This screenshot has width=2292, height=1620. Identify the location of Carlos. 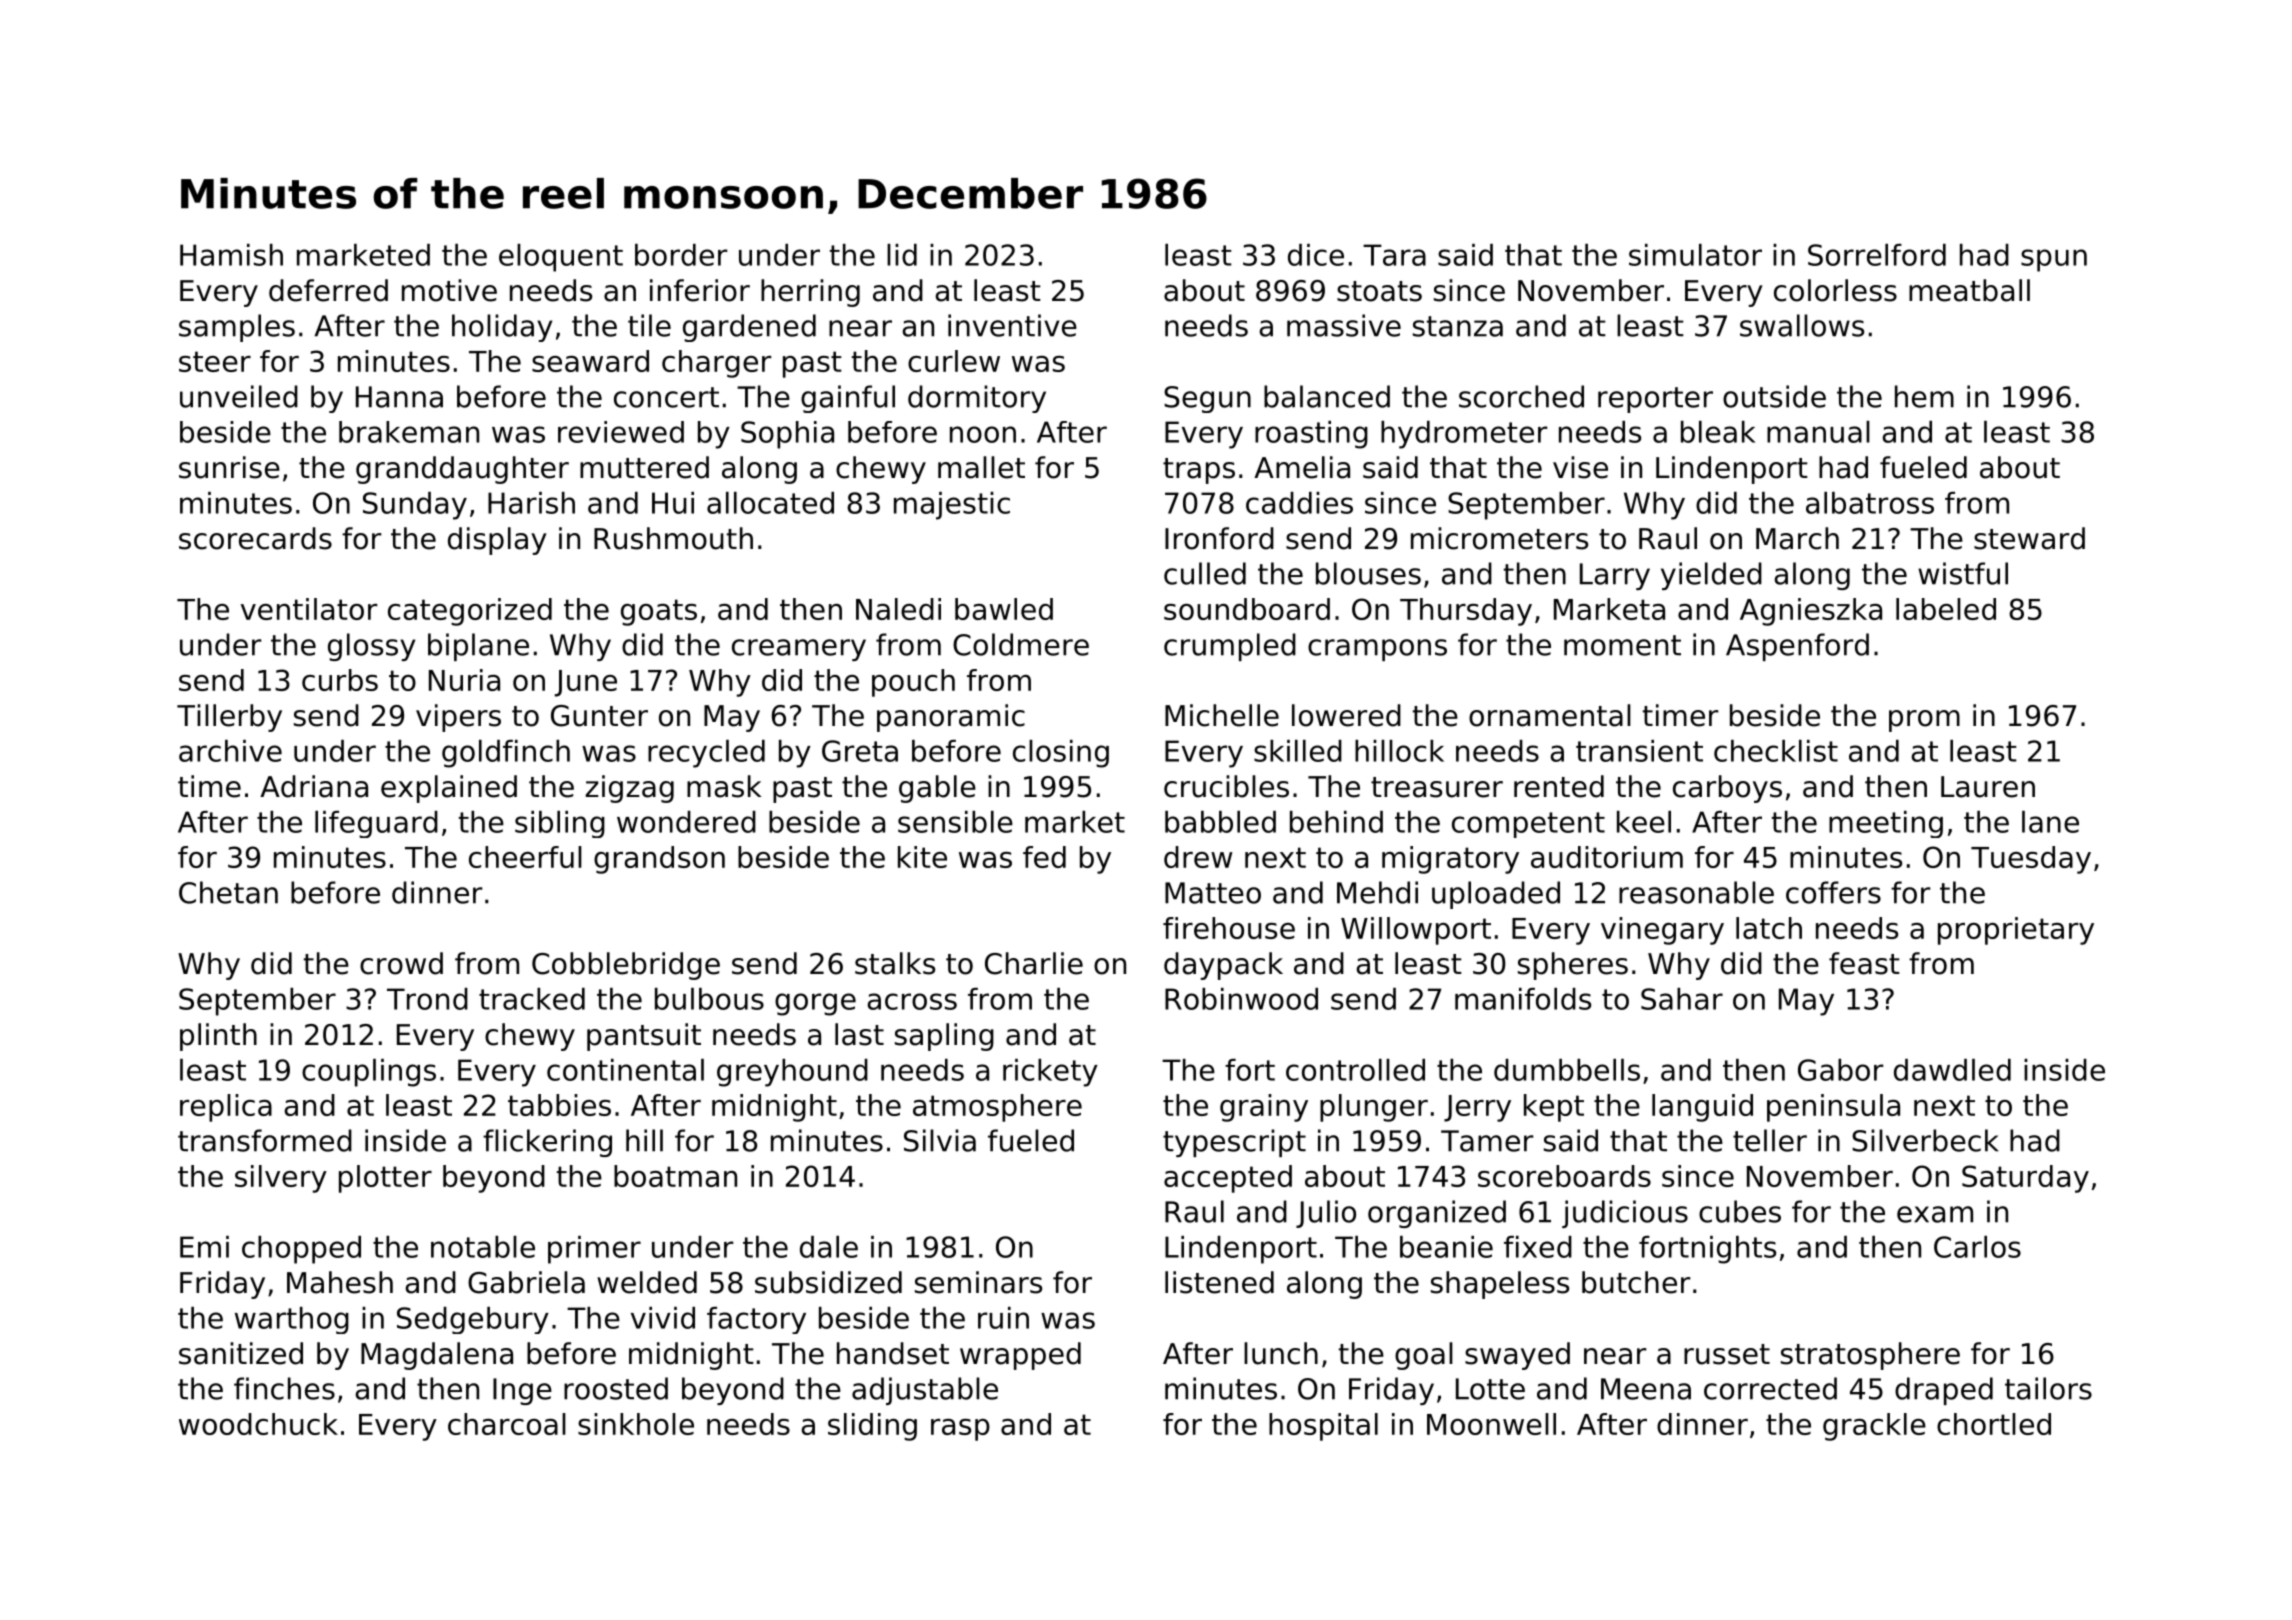
(1977, 1247).
